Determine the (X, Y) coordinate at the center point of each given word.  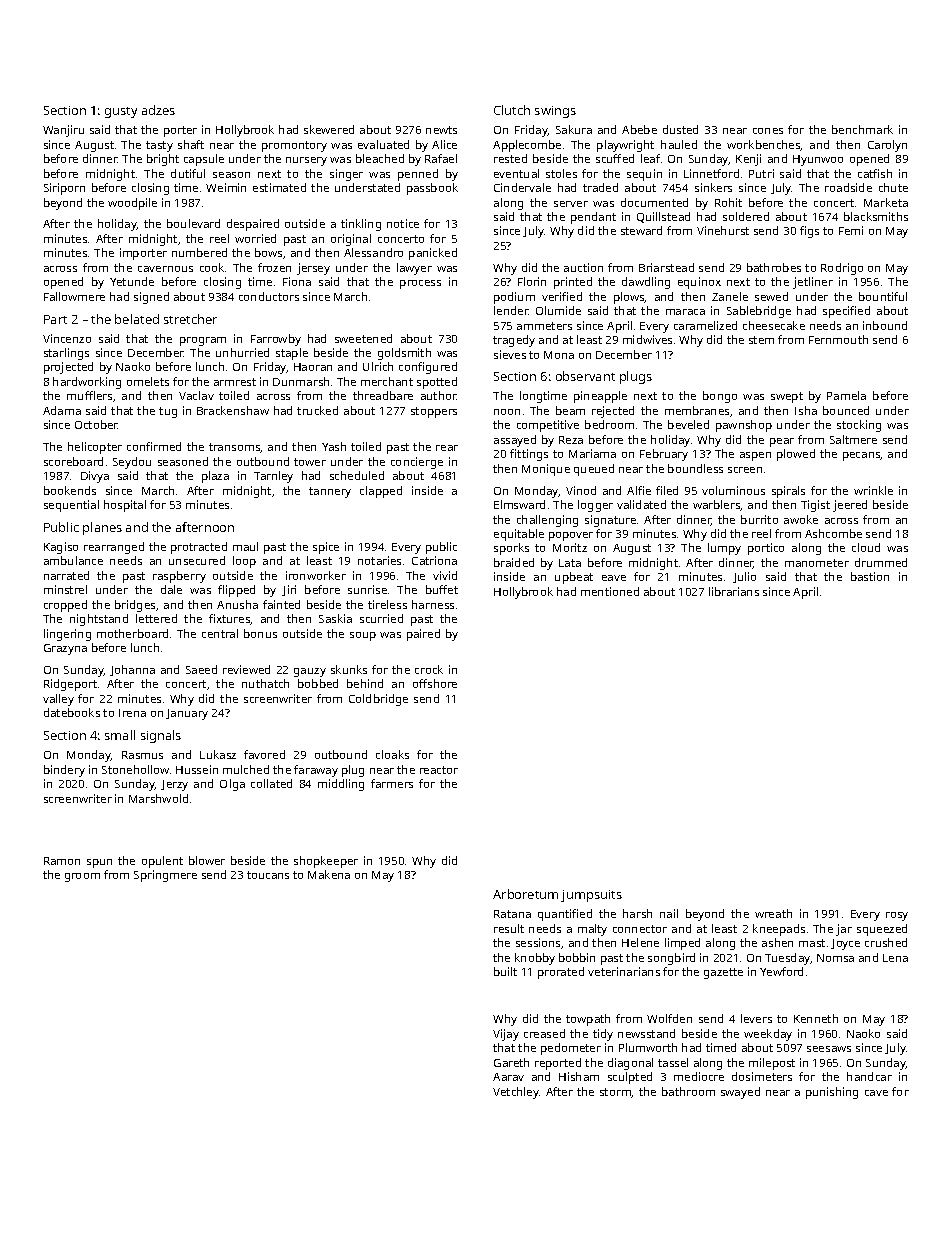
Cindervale (522, 187)
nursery (306, 161)
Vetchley (516, 1093)
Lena (895, 958)
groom (82, 877)
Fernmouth (838, 339)
